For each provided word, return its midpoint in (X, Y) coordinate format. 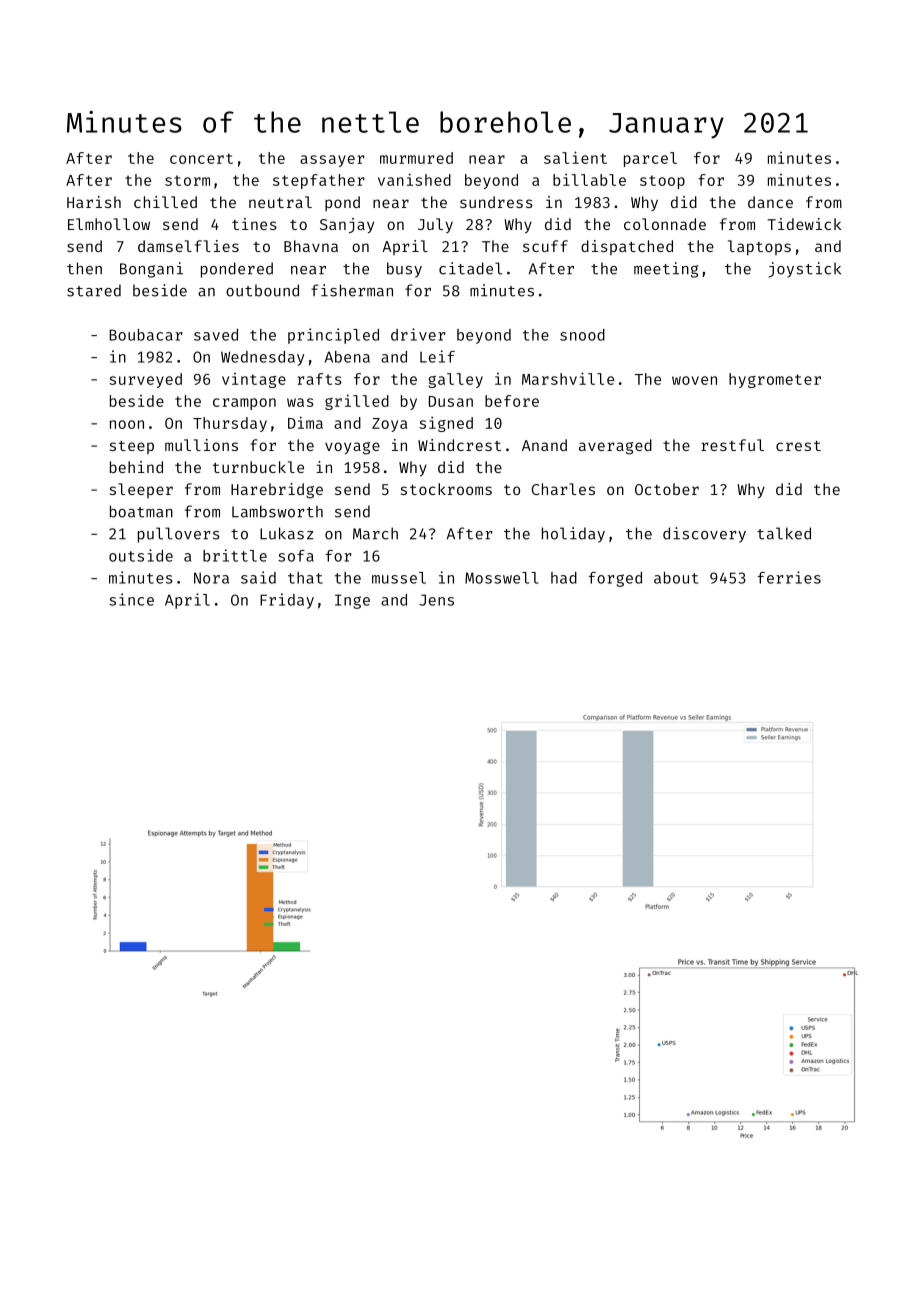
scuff (545, 246)
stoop (662, 182)
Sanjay (347, 225)
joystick (805, 270)
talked (784, 533)
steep (132, 447)
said (258, 577)
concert (201, 158)
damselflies (188, 246)
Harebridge (277, 491)
